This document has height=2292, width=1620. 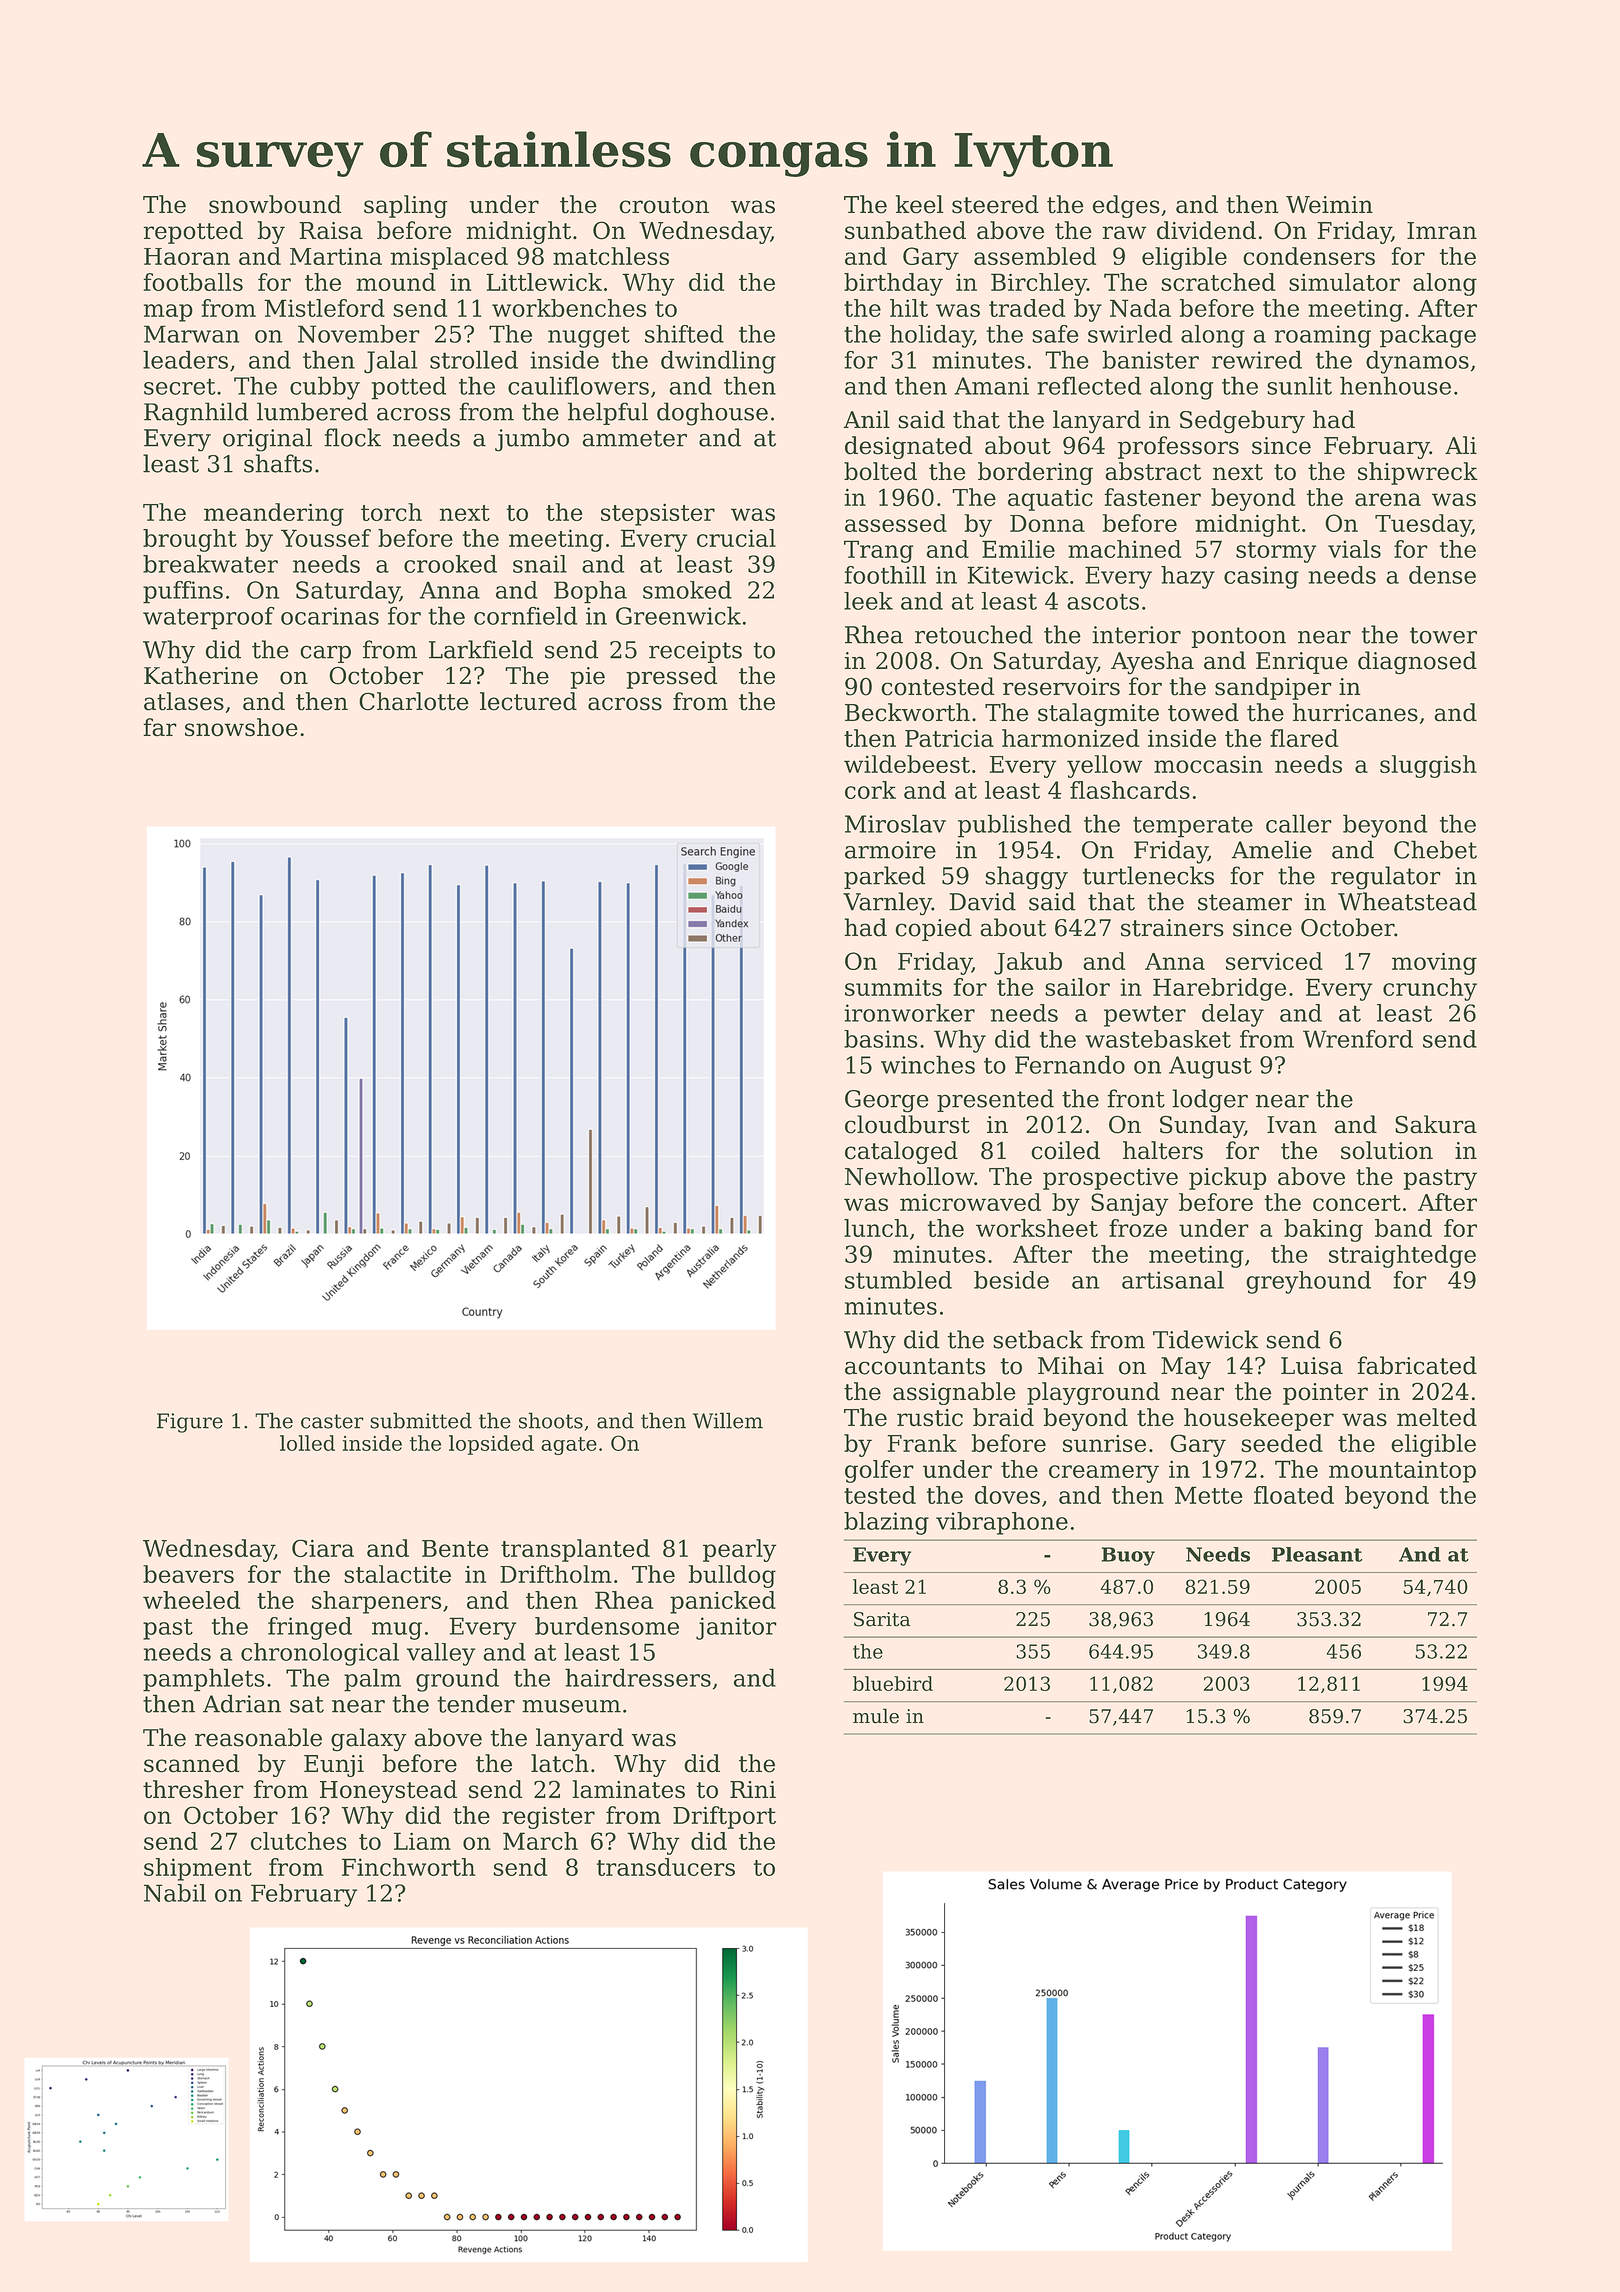 I want to click on beavers, so click(x=188, y=1574).
